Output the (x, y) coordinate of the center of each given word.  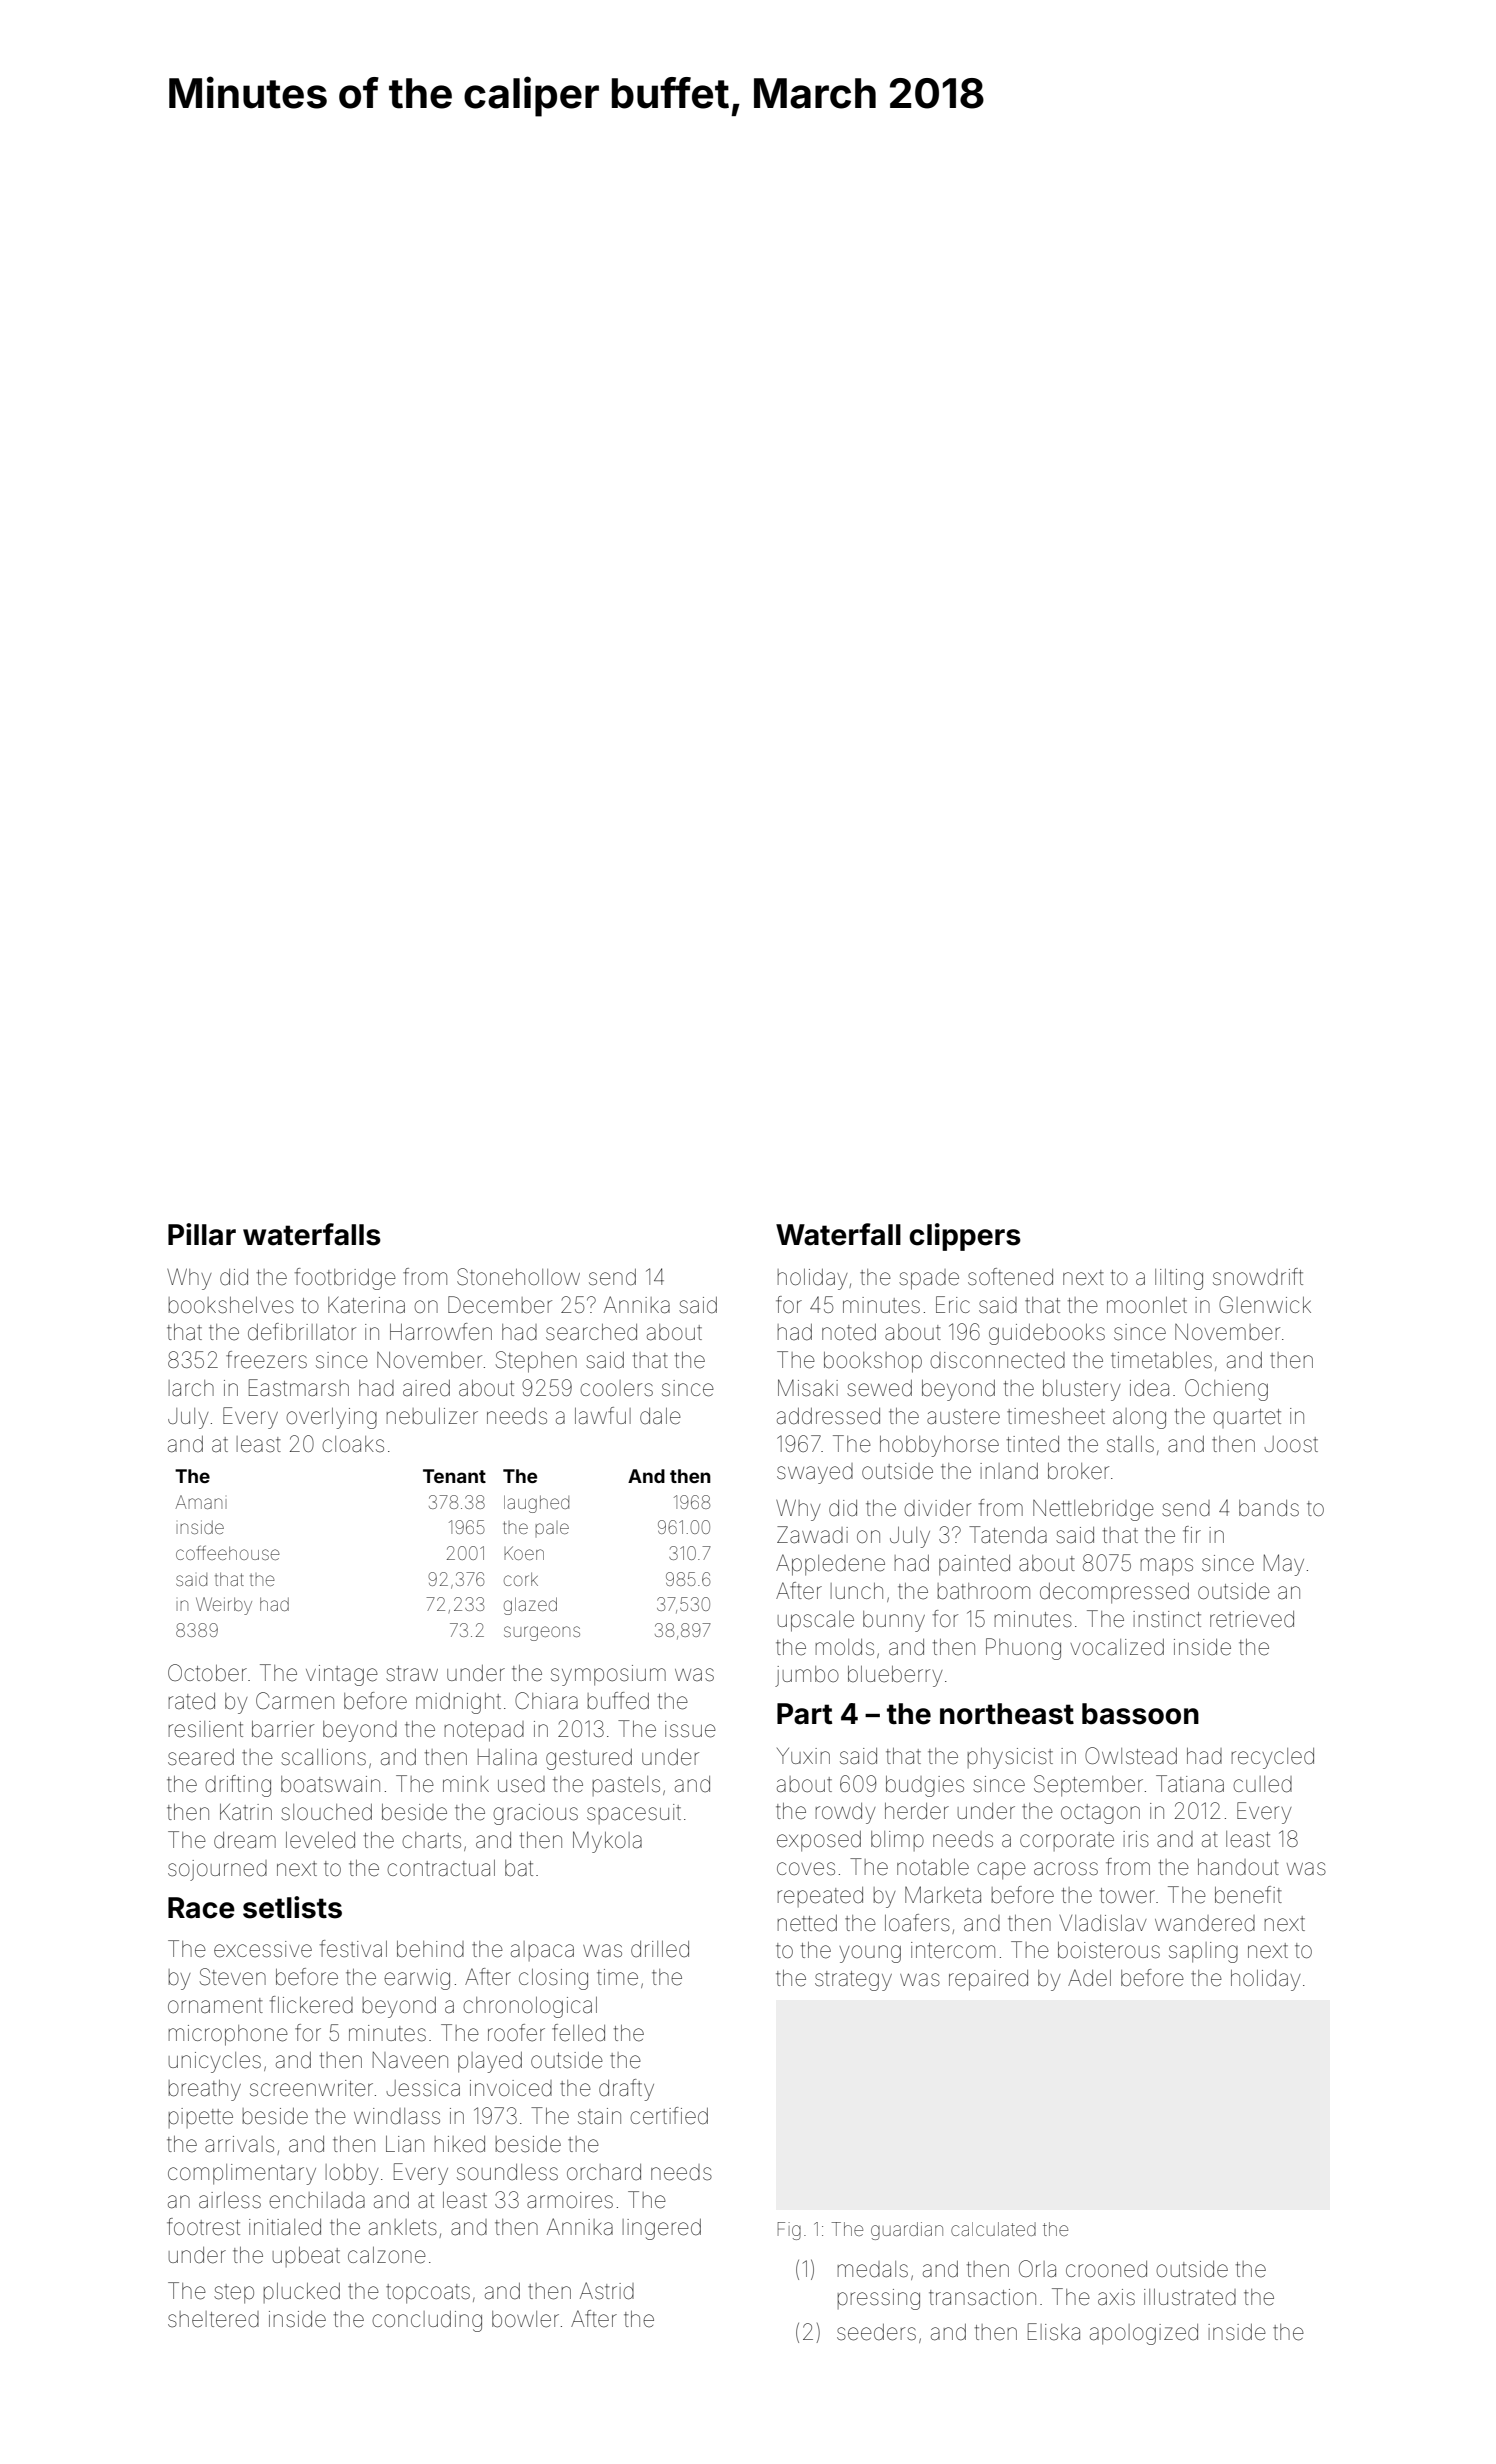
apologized (1144, 2334)
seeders (876, 2332)
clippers (965, 1237)
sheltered (213, 2319)
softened (1010, 1277)
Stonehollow (518, 1277)
